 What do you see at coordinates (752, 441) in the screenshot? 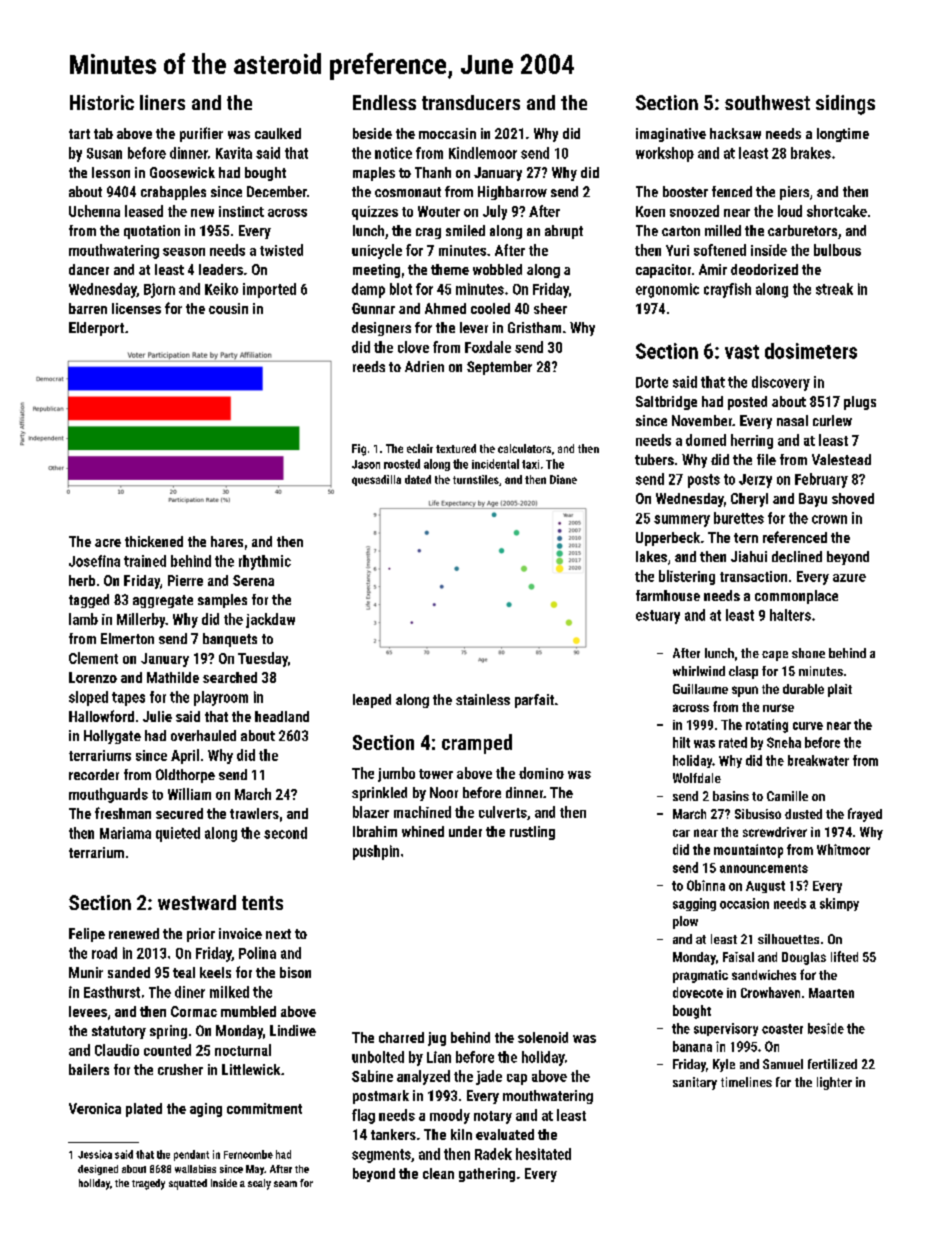
I see `herring` at bounding box center [752, 441].
